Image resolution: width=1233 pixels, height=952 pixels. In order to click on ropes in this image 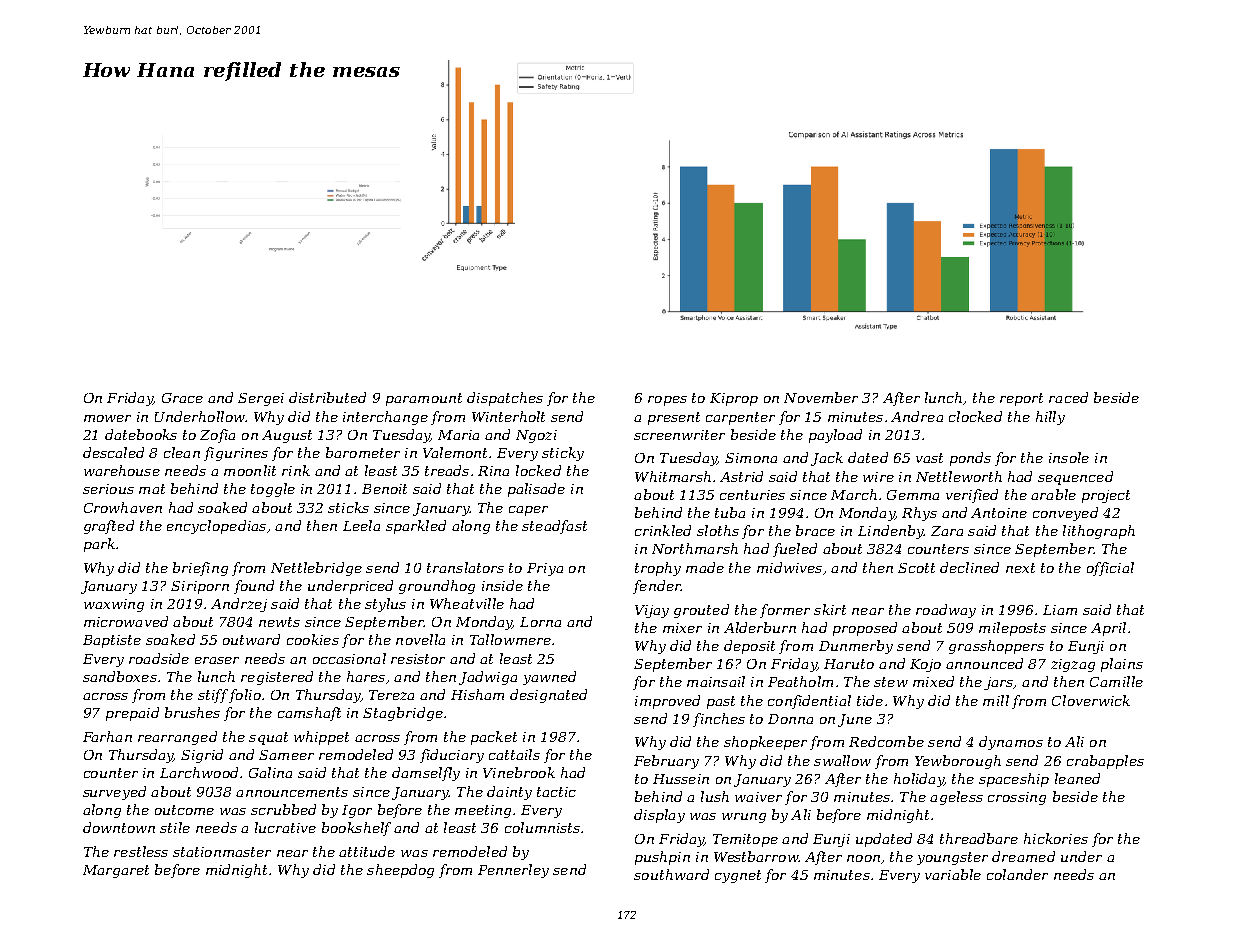, I will do `click(667, 401)`.
